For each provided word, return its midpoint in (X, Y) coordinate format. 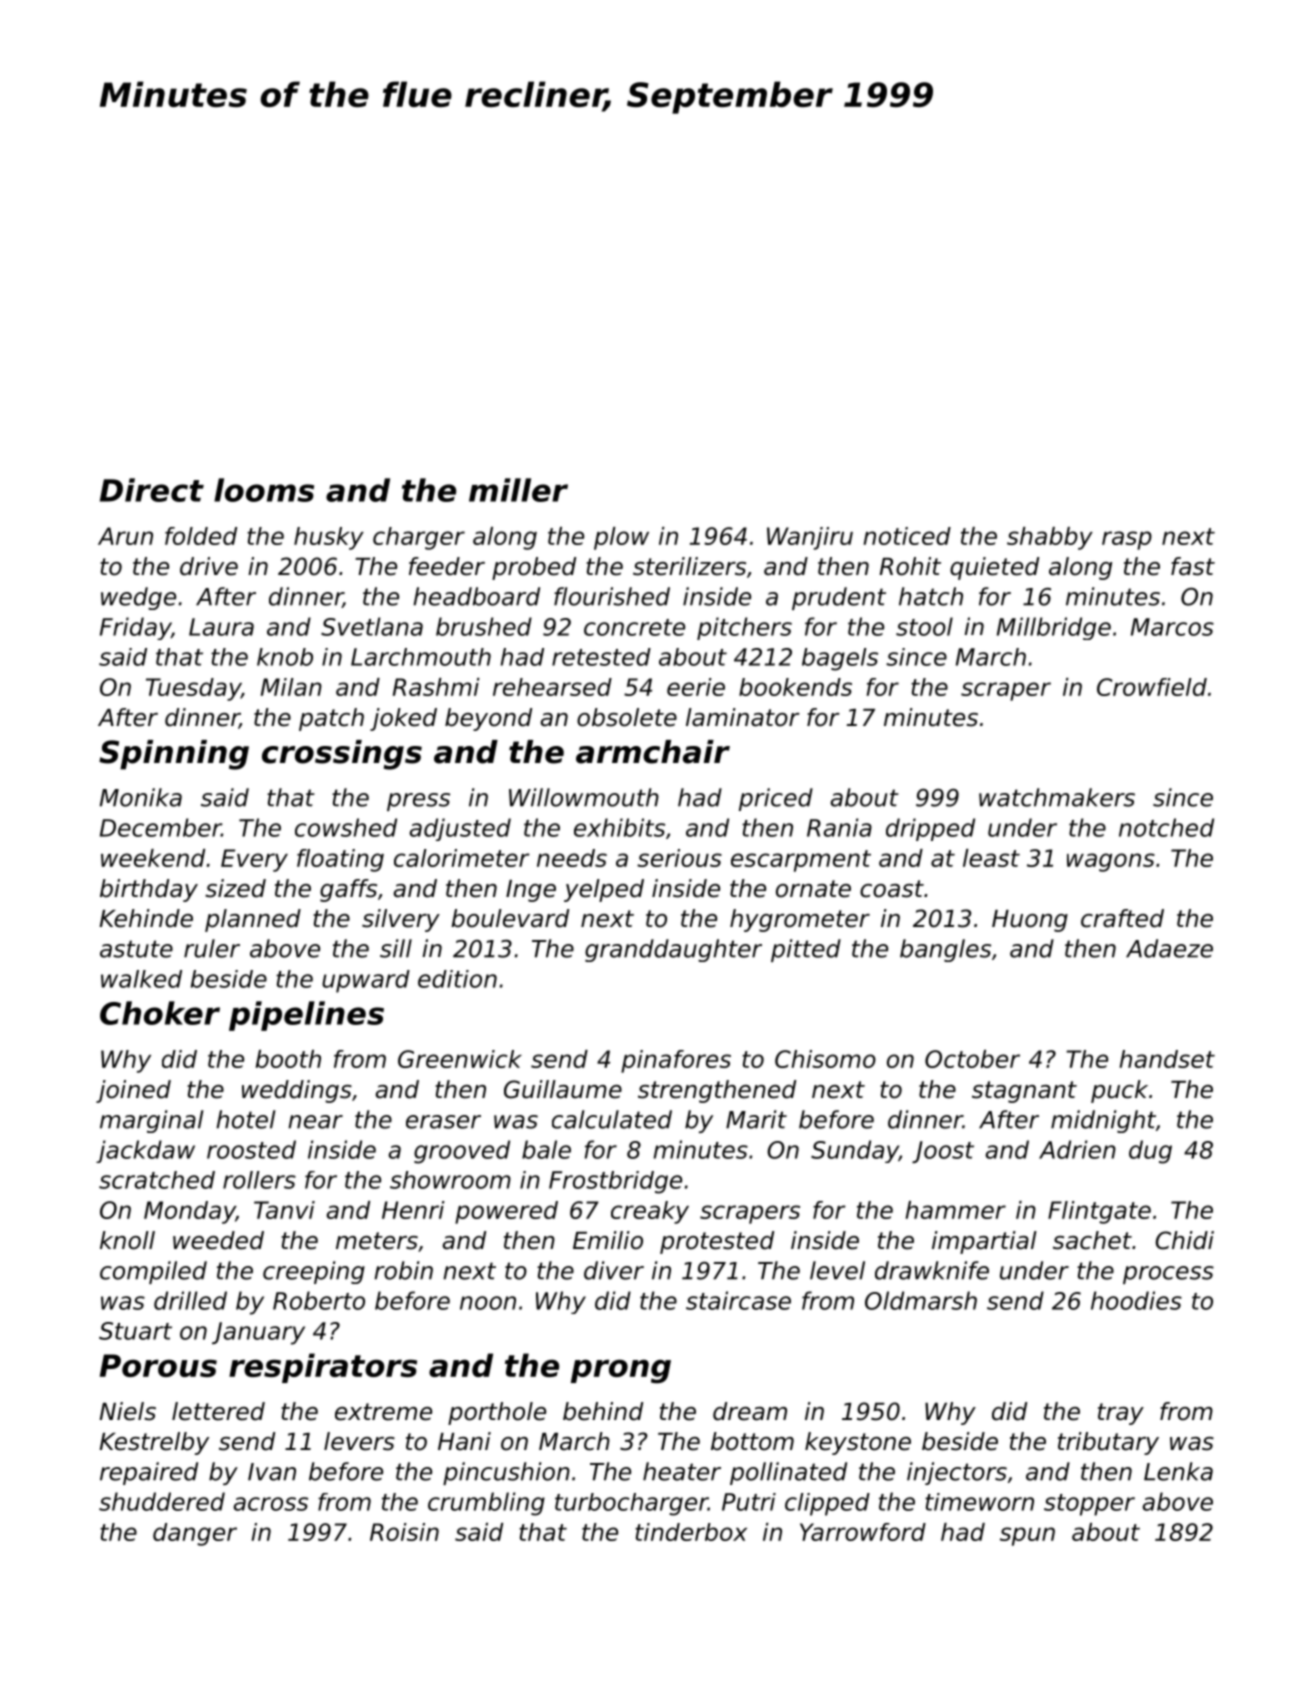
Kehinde (146, 918)
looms (264, 490)
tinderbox (691, 1532)
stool (924, 626)
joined (133, 1091)
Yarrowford (863, 1532)
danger (195, 1534)
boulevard (510, 918)
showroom (450, 1180)
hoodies (1136, 1300)
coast (892, 889)
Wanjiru (810, 538)
